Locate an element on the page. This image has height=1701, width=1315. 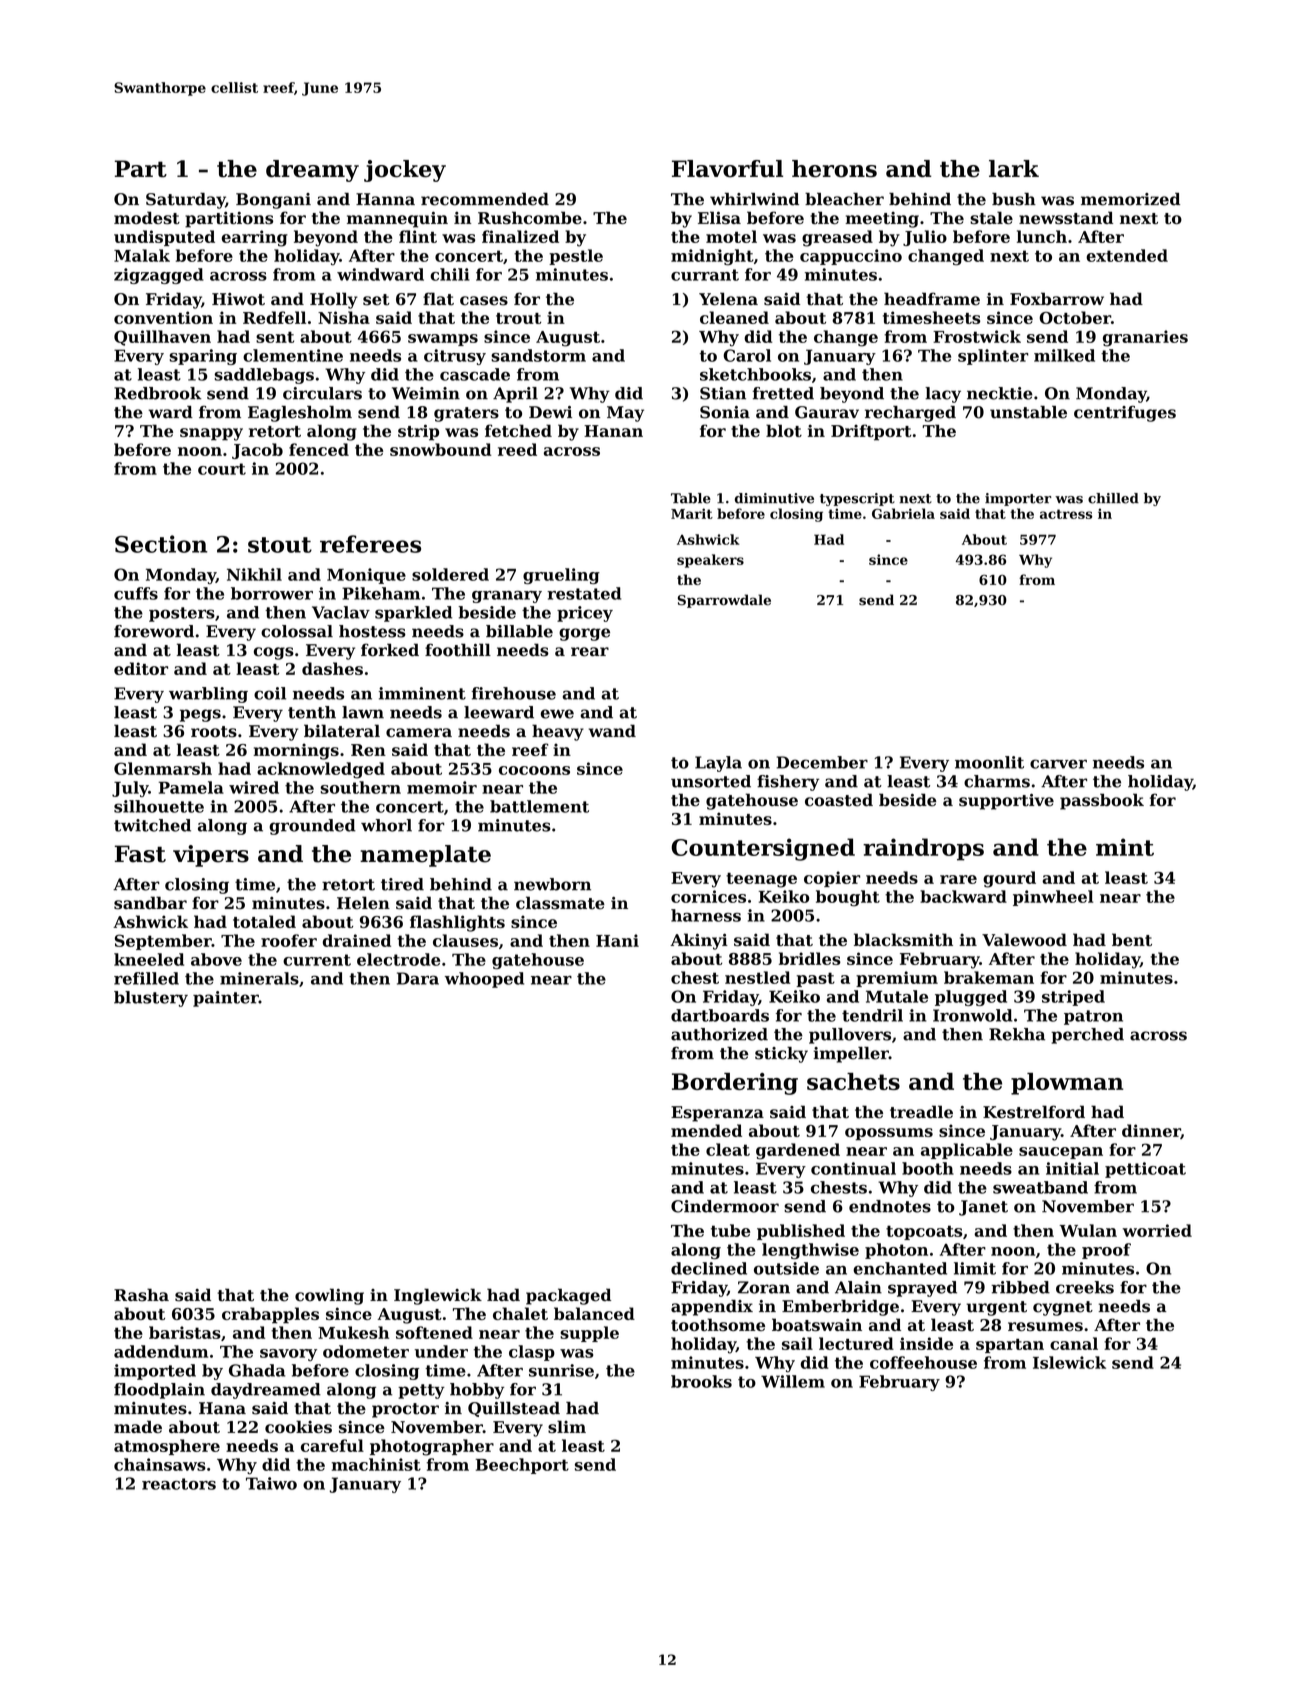
chilled is located at coordinates (1113, 498).
